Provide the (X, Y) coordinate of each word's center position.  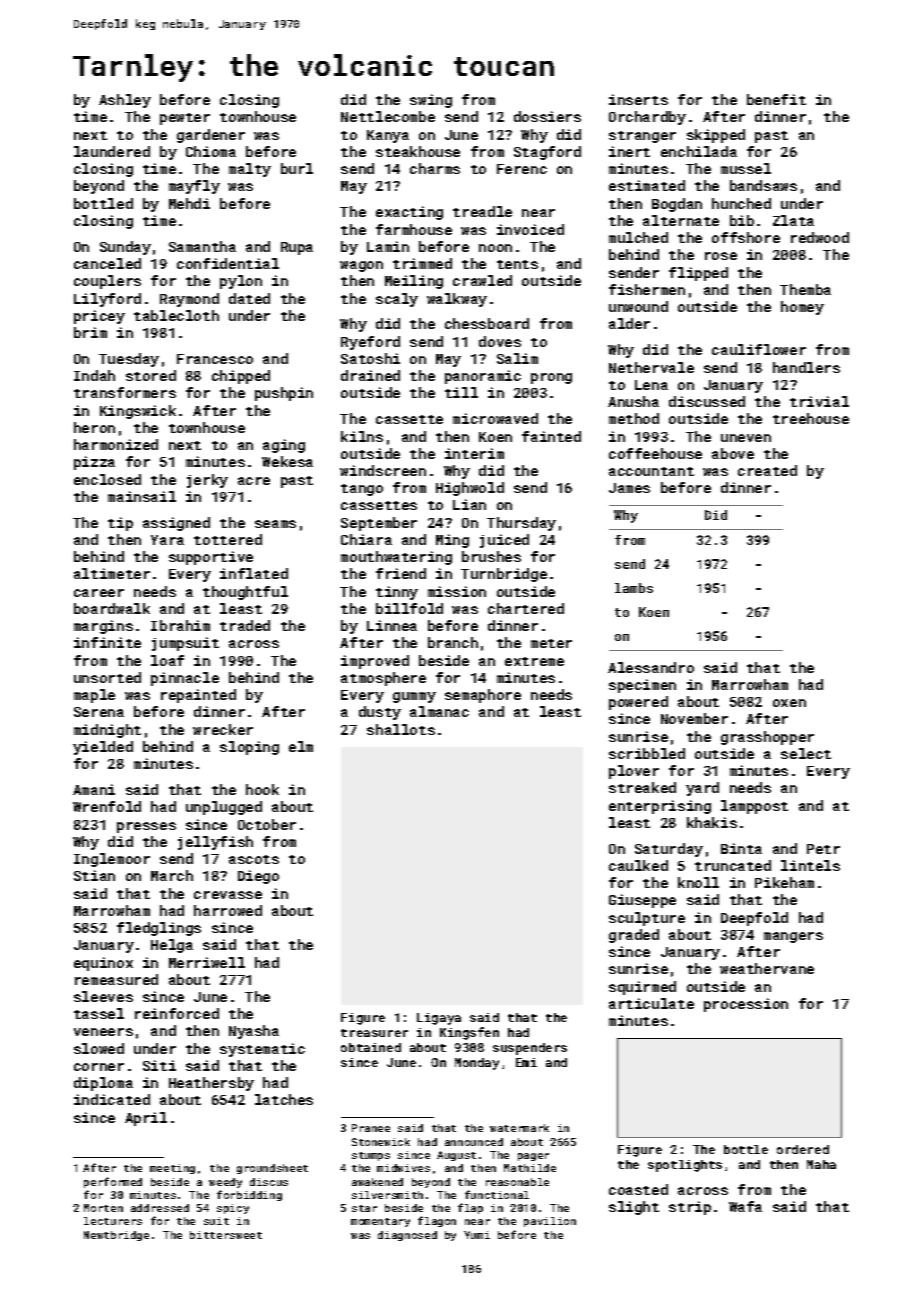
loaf (167, 660)
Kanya (388, 136)
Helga (172, 946)
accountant (651, 471)
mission (457, 591)
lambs (634, 588)
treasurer (374, 1033)
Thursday (521, 524)
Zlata (793, 220)
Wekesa (287, 461)
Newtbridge (116, 1236)
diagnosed (407, 1236)
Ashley (125, 101)
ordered (803, 1149)
